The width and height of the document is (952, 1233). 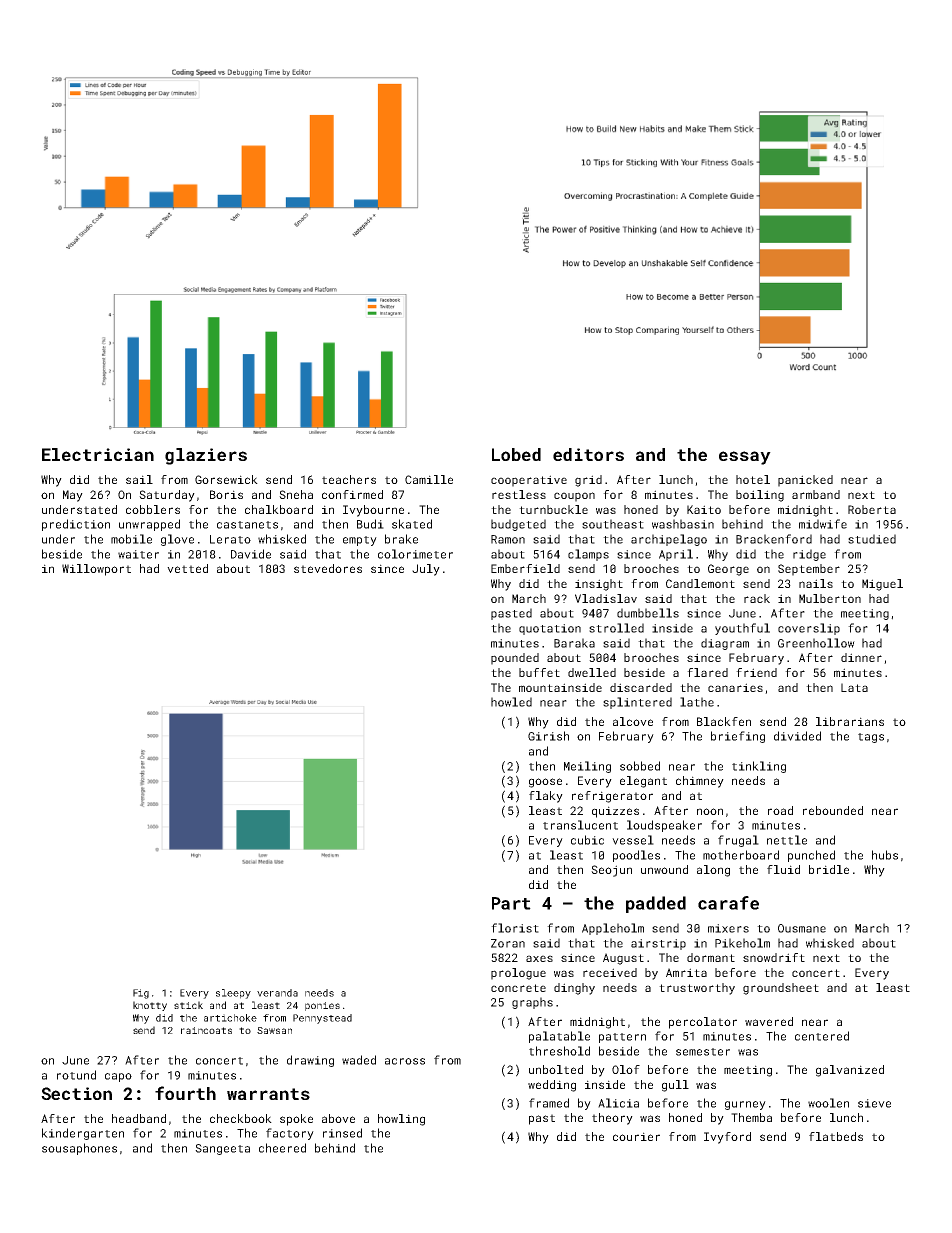 I want to click on flaky, so click(x=546, y=797).
